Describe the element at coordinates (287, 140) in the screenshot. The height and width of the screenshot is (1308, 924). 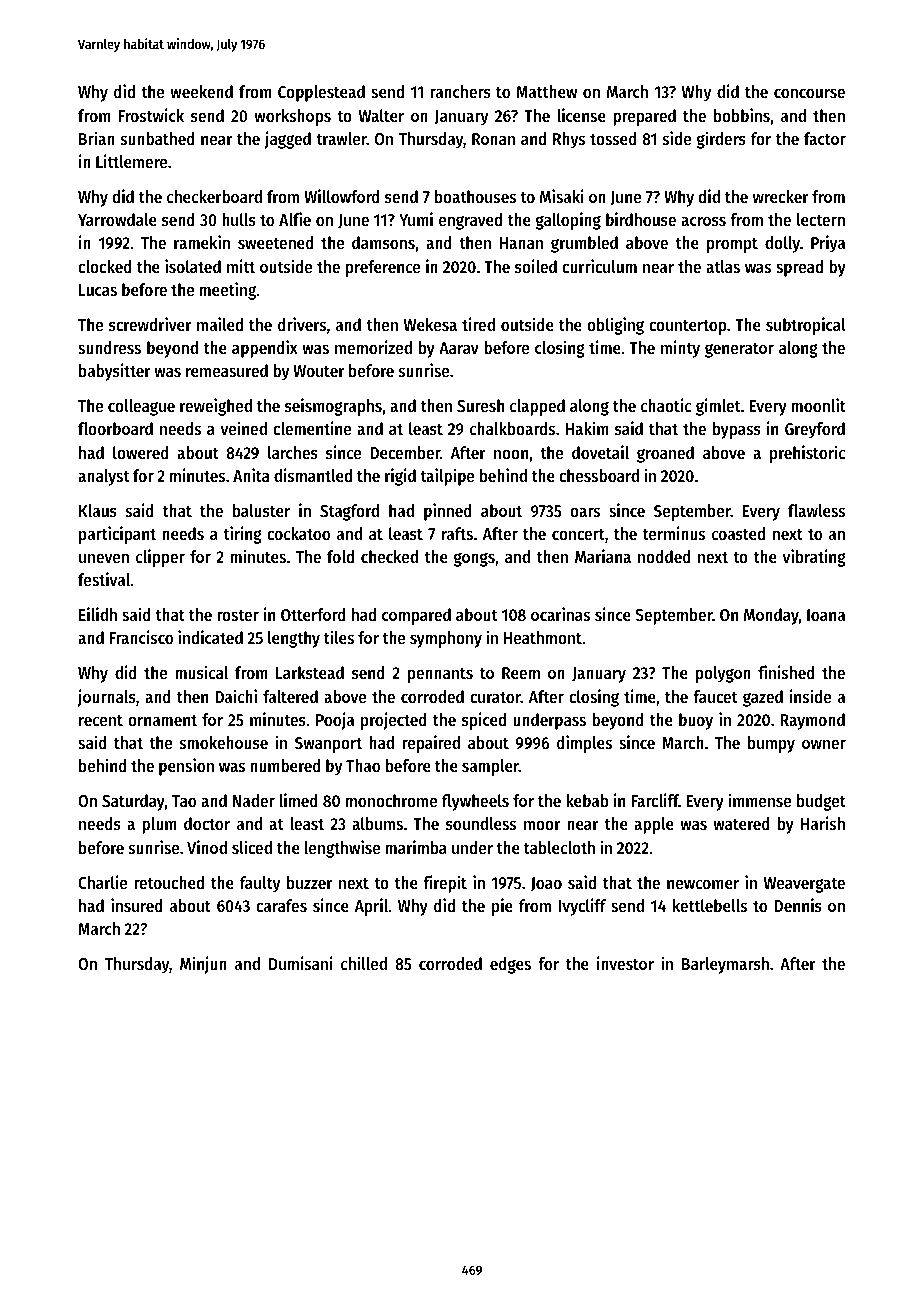
I see `jagged` at that location.
